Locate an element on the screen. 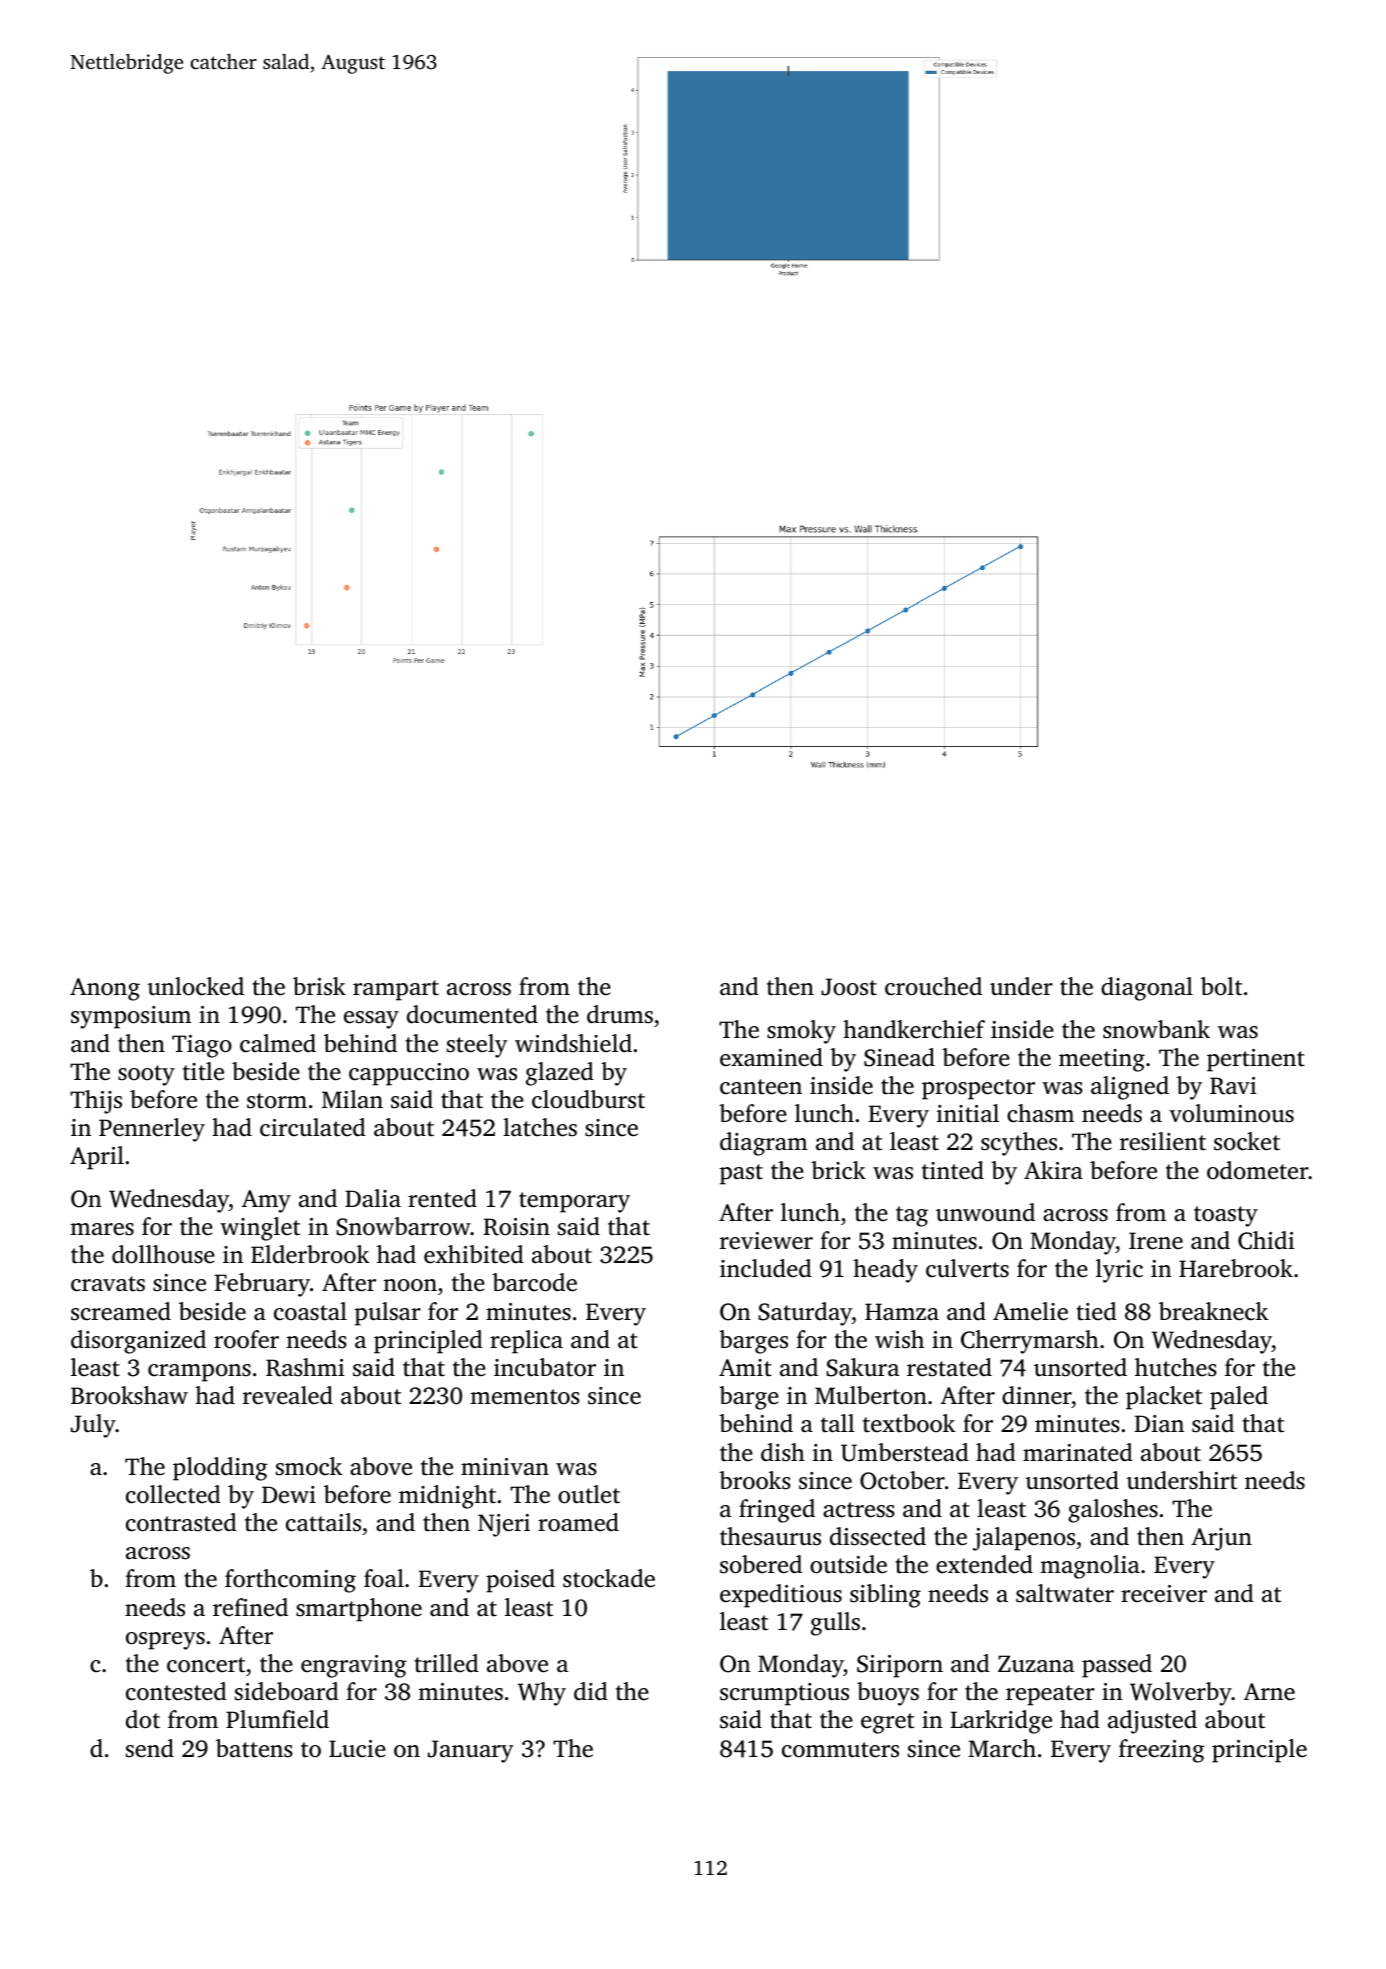 Image resolution: width=1386 pixels, height=1969 pixels. canteen is located at coordinates (761, 1087).
